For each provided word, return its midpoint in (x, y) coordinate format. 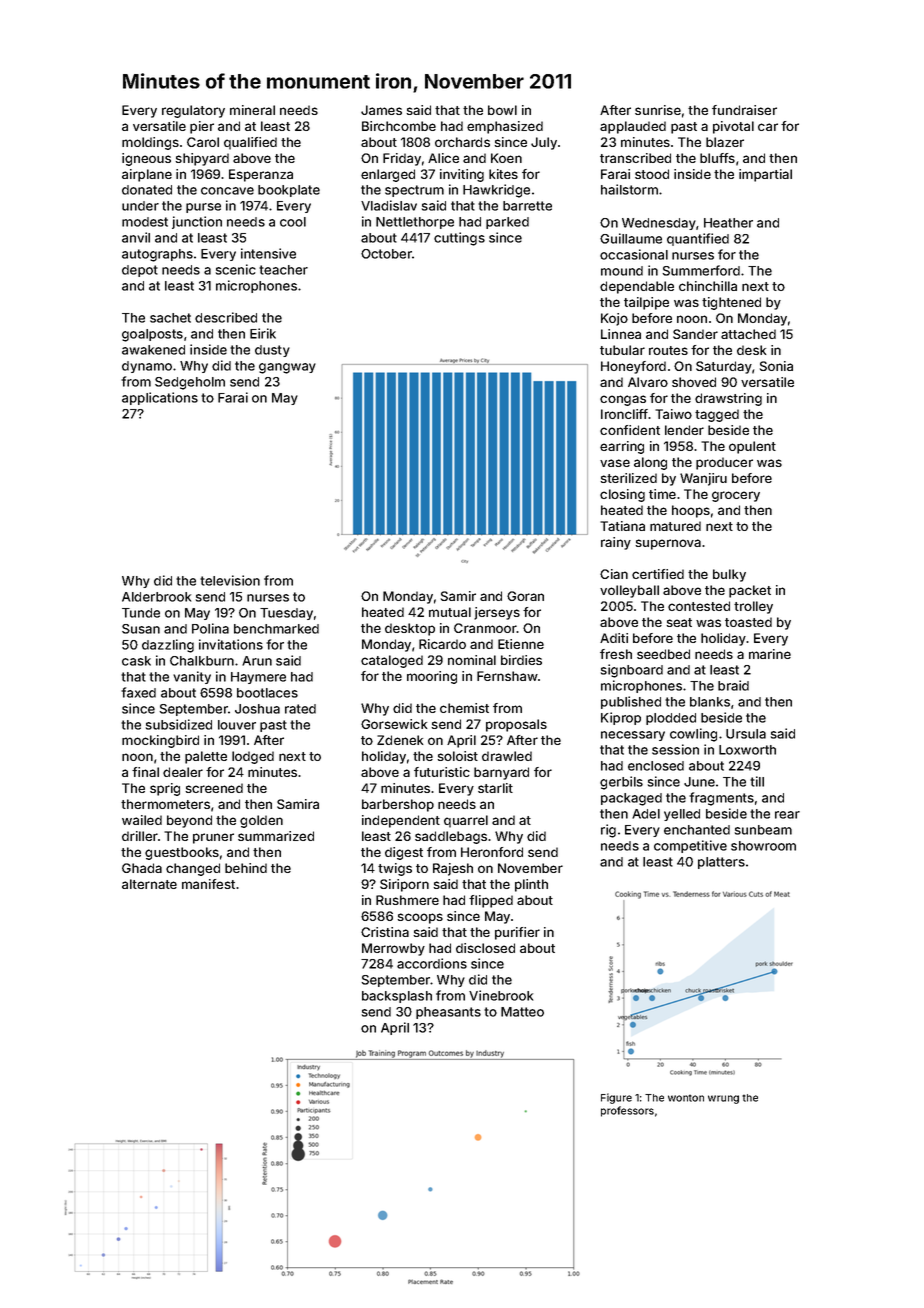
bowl (502, 110)
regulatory (193, 111)
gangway (287, 368)
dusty (272, 351)
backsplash (397, 997)
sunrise (658, 110)
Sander (695, 334)
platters (721, 863)
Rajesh (453, 869)
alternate (149, 884)
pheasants (448, 1013)
